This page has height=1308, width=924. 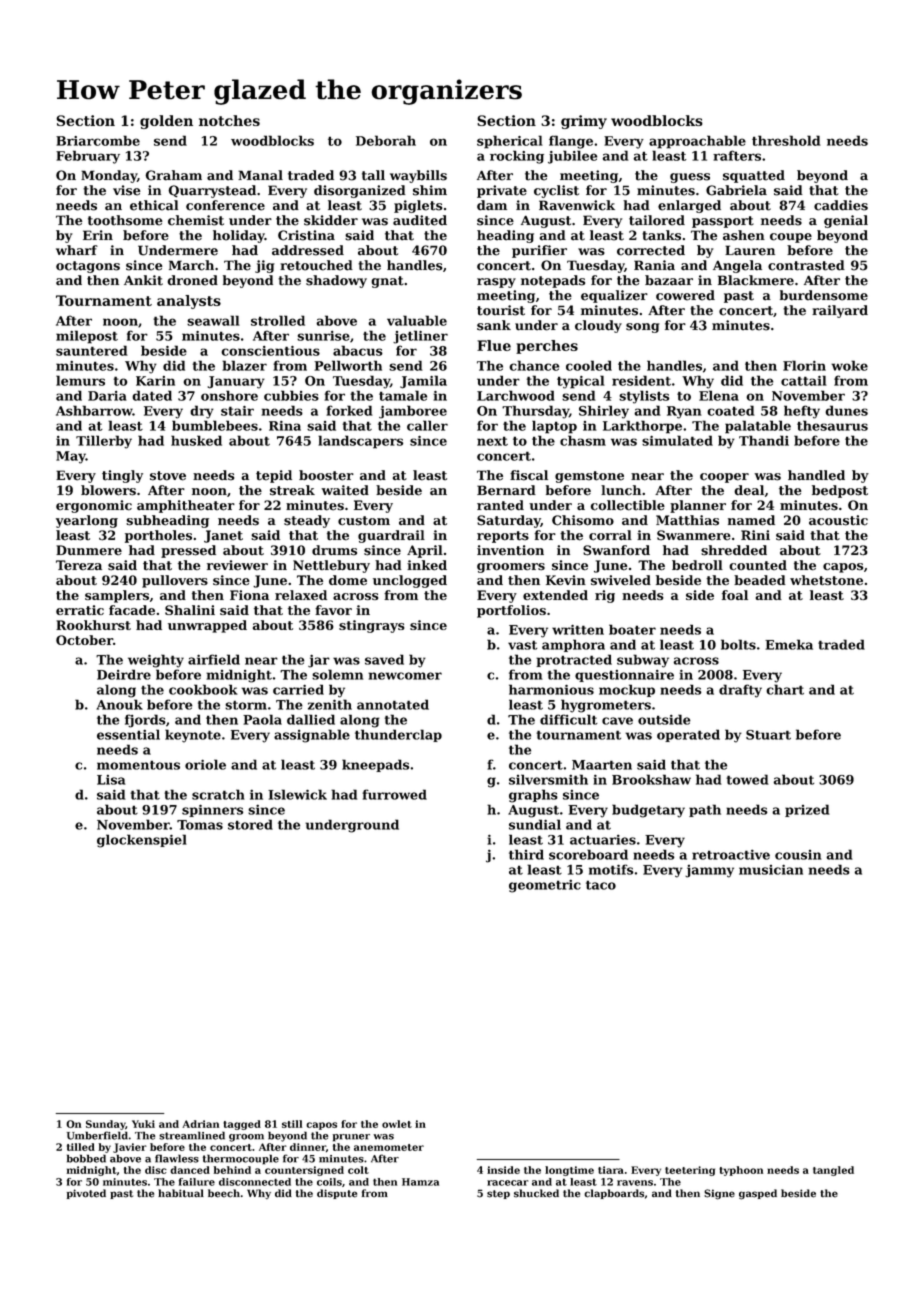 I want to click on towed, so click(x=747, y=779).
